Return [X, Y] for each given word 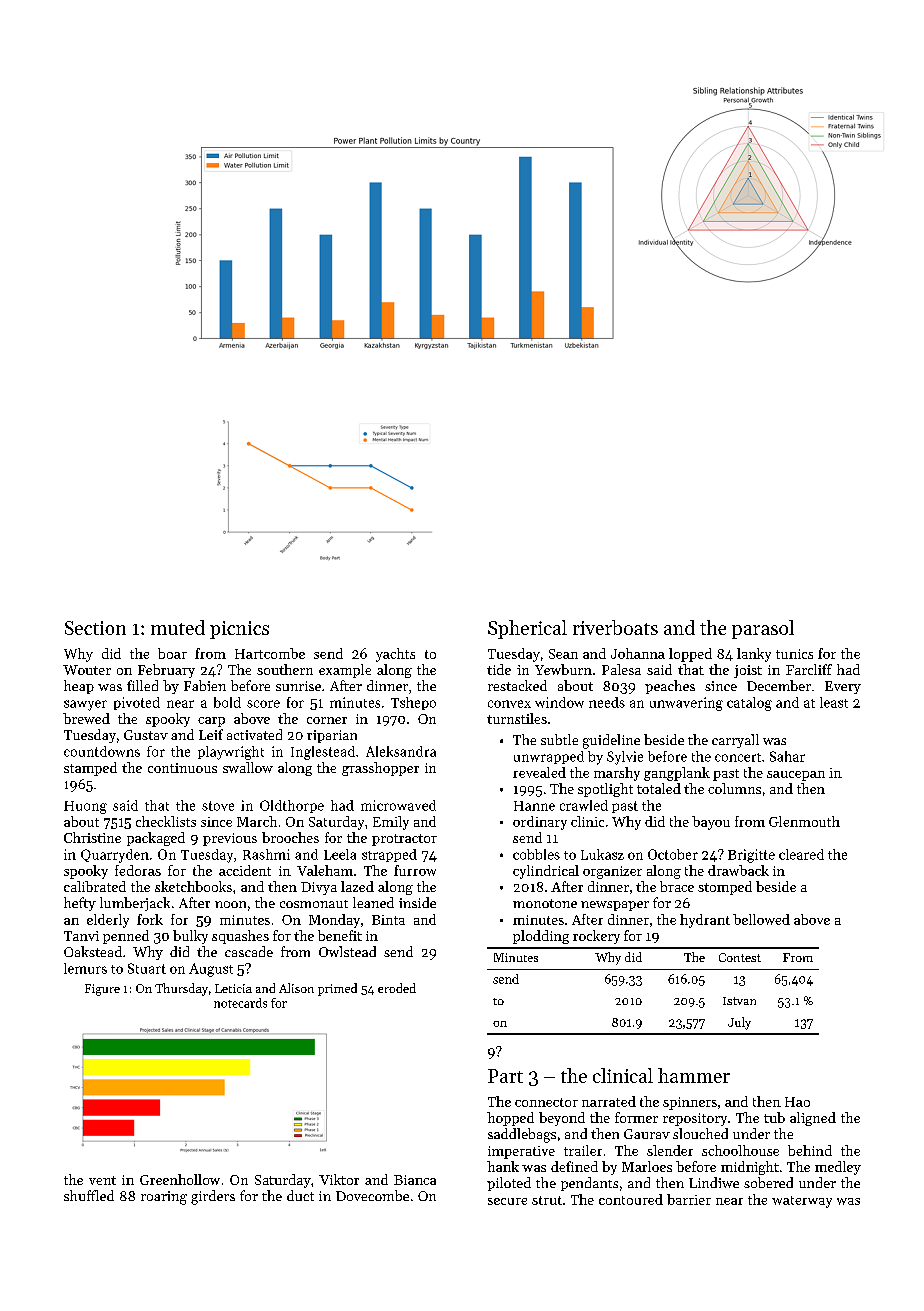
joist [748, 671]
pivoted [137, 703]
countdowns [102, 751]
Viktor [339, 1179]
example [345, 671]
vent [102, 1180]
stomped [725, 888]
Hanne [534, 806]
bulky [190, 937]
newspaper [615, 906]
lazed [357, 886]
